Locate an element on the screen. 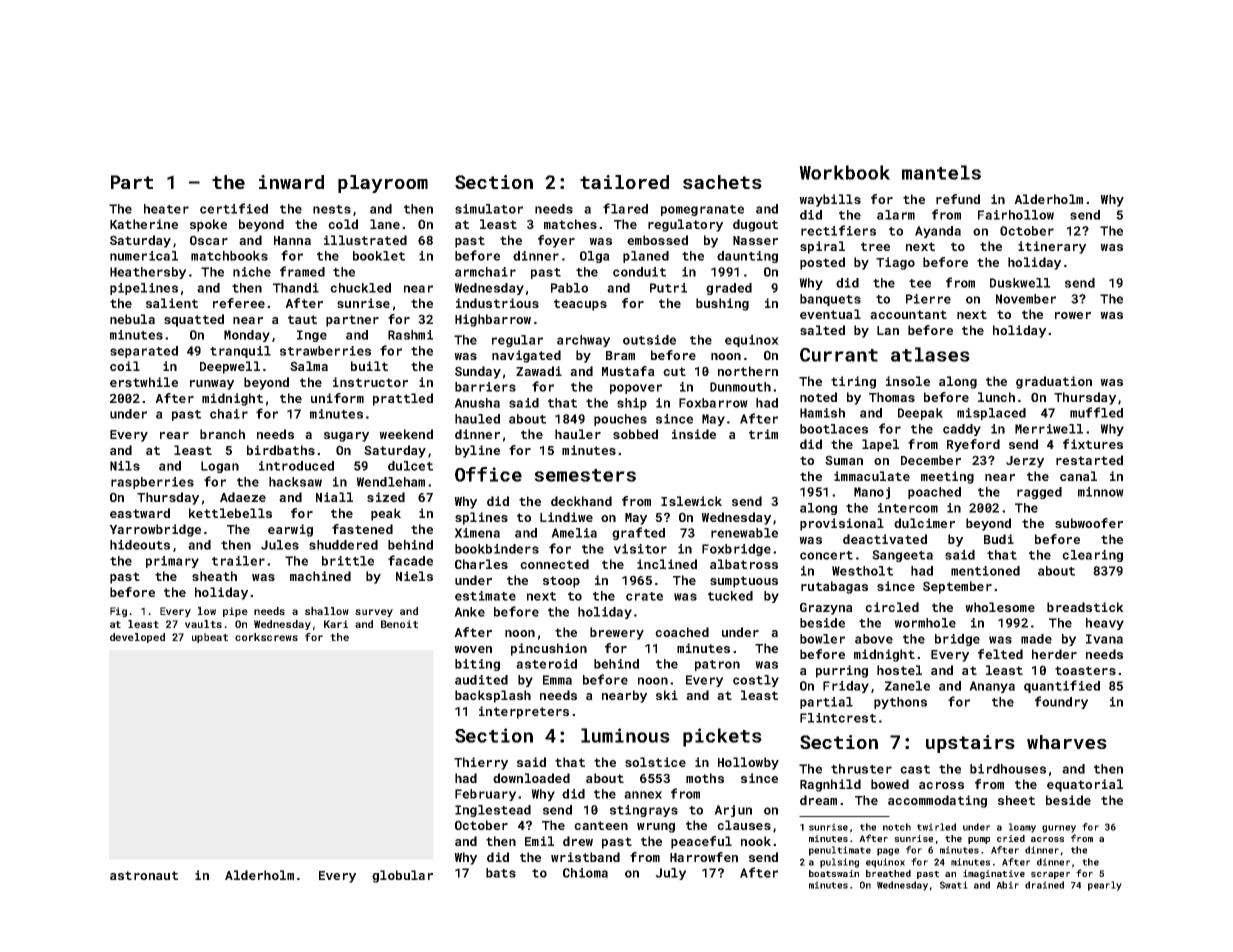  Thierry is located at coordinates (481, 763).
